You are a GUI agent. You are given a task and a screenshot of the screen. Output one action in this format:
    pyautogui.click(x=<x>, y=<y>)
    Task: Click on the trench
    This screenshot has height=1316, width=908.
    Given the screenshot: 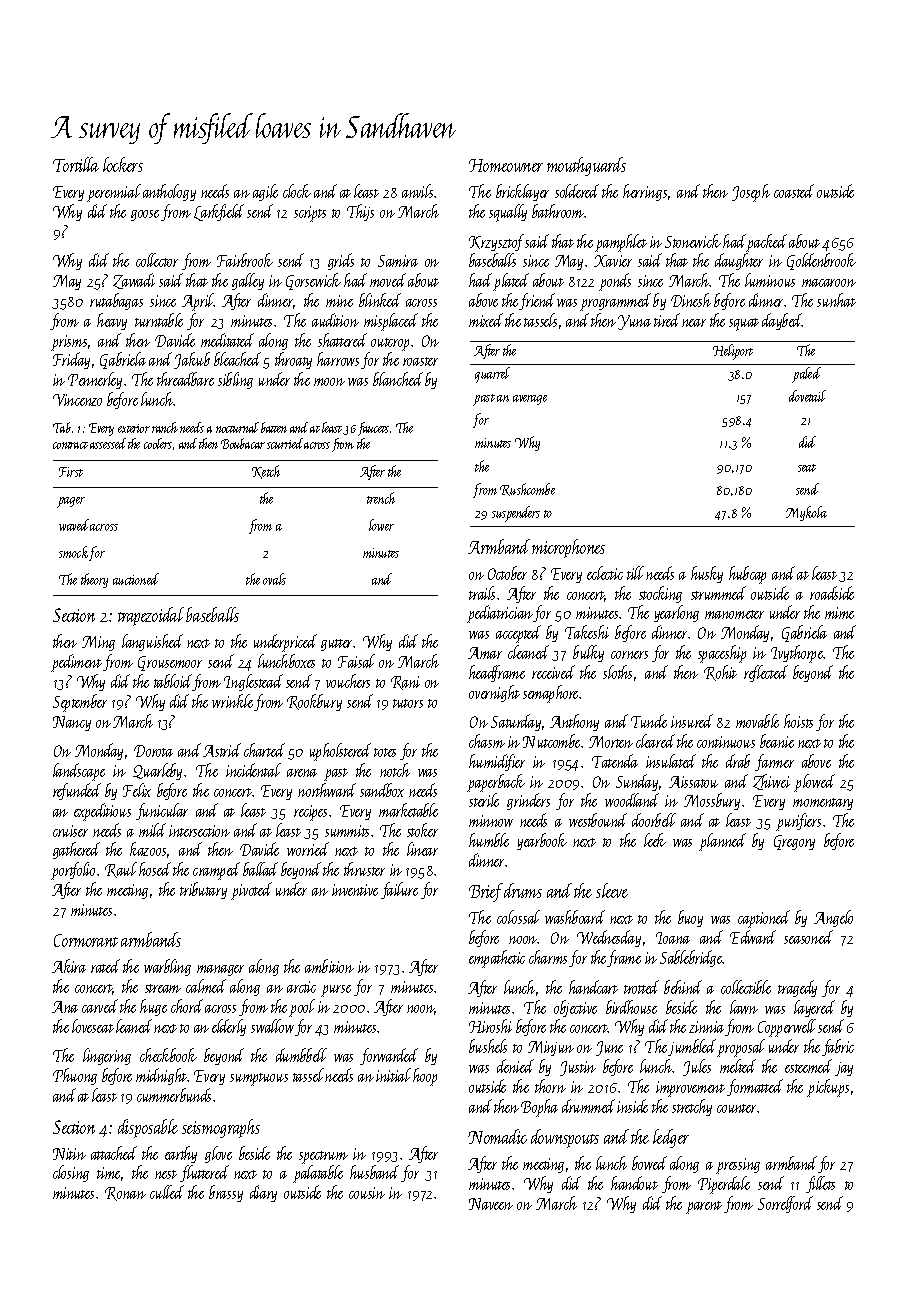 What is the action you would take?
    pyautogui.click(x=381, y=498)
